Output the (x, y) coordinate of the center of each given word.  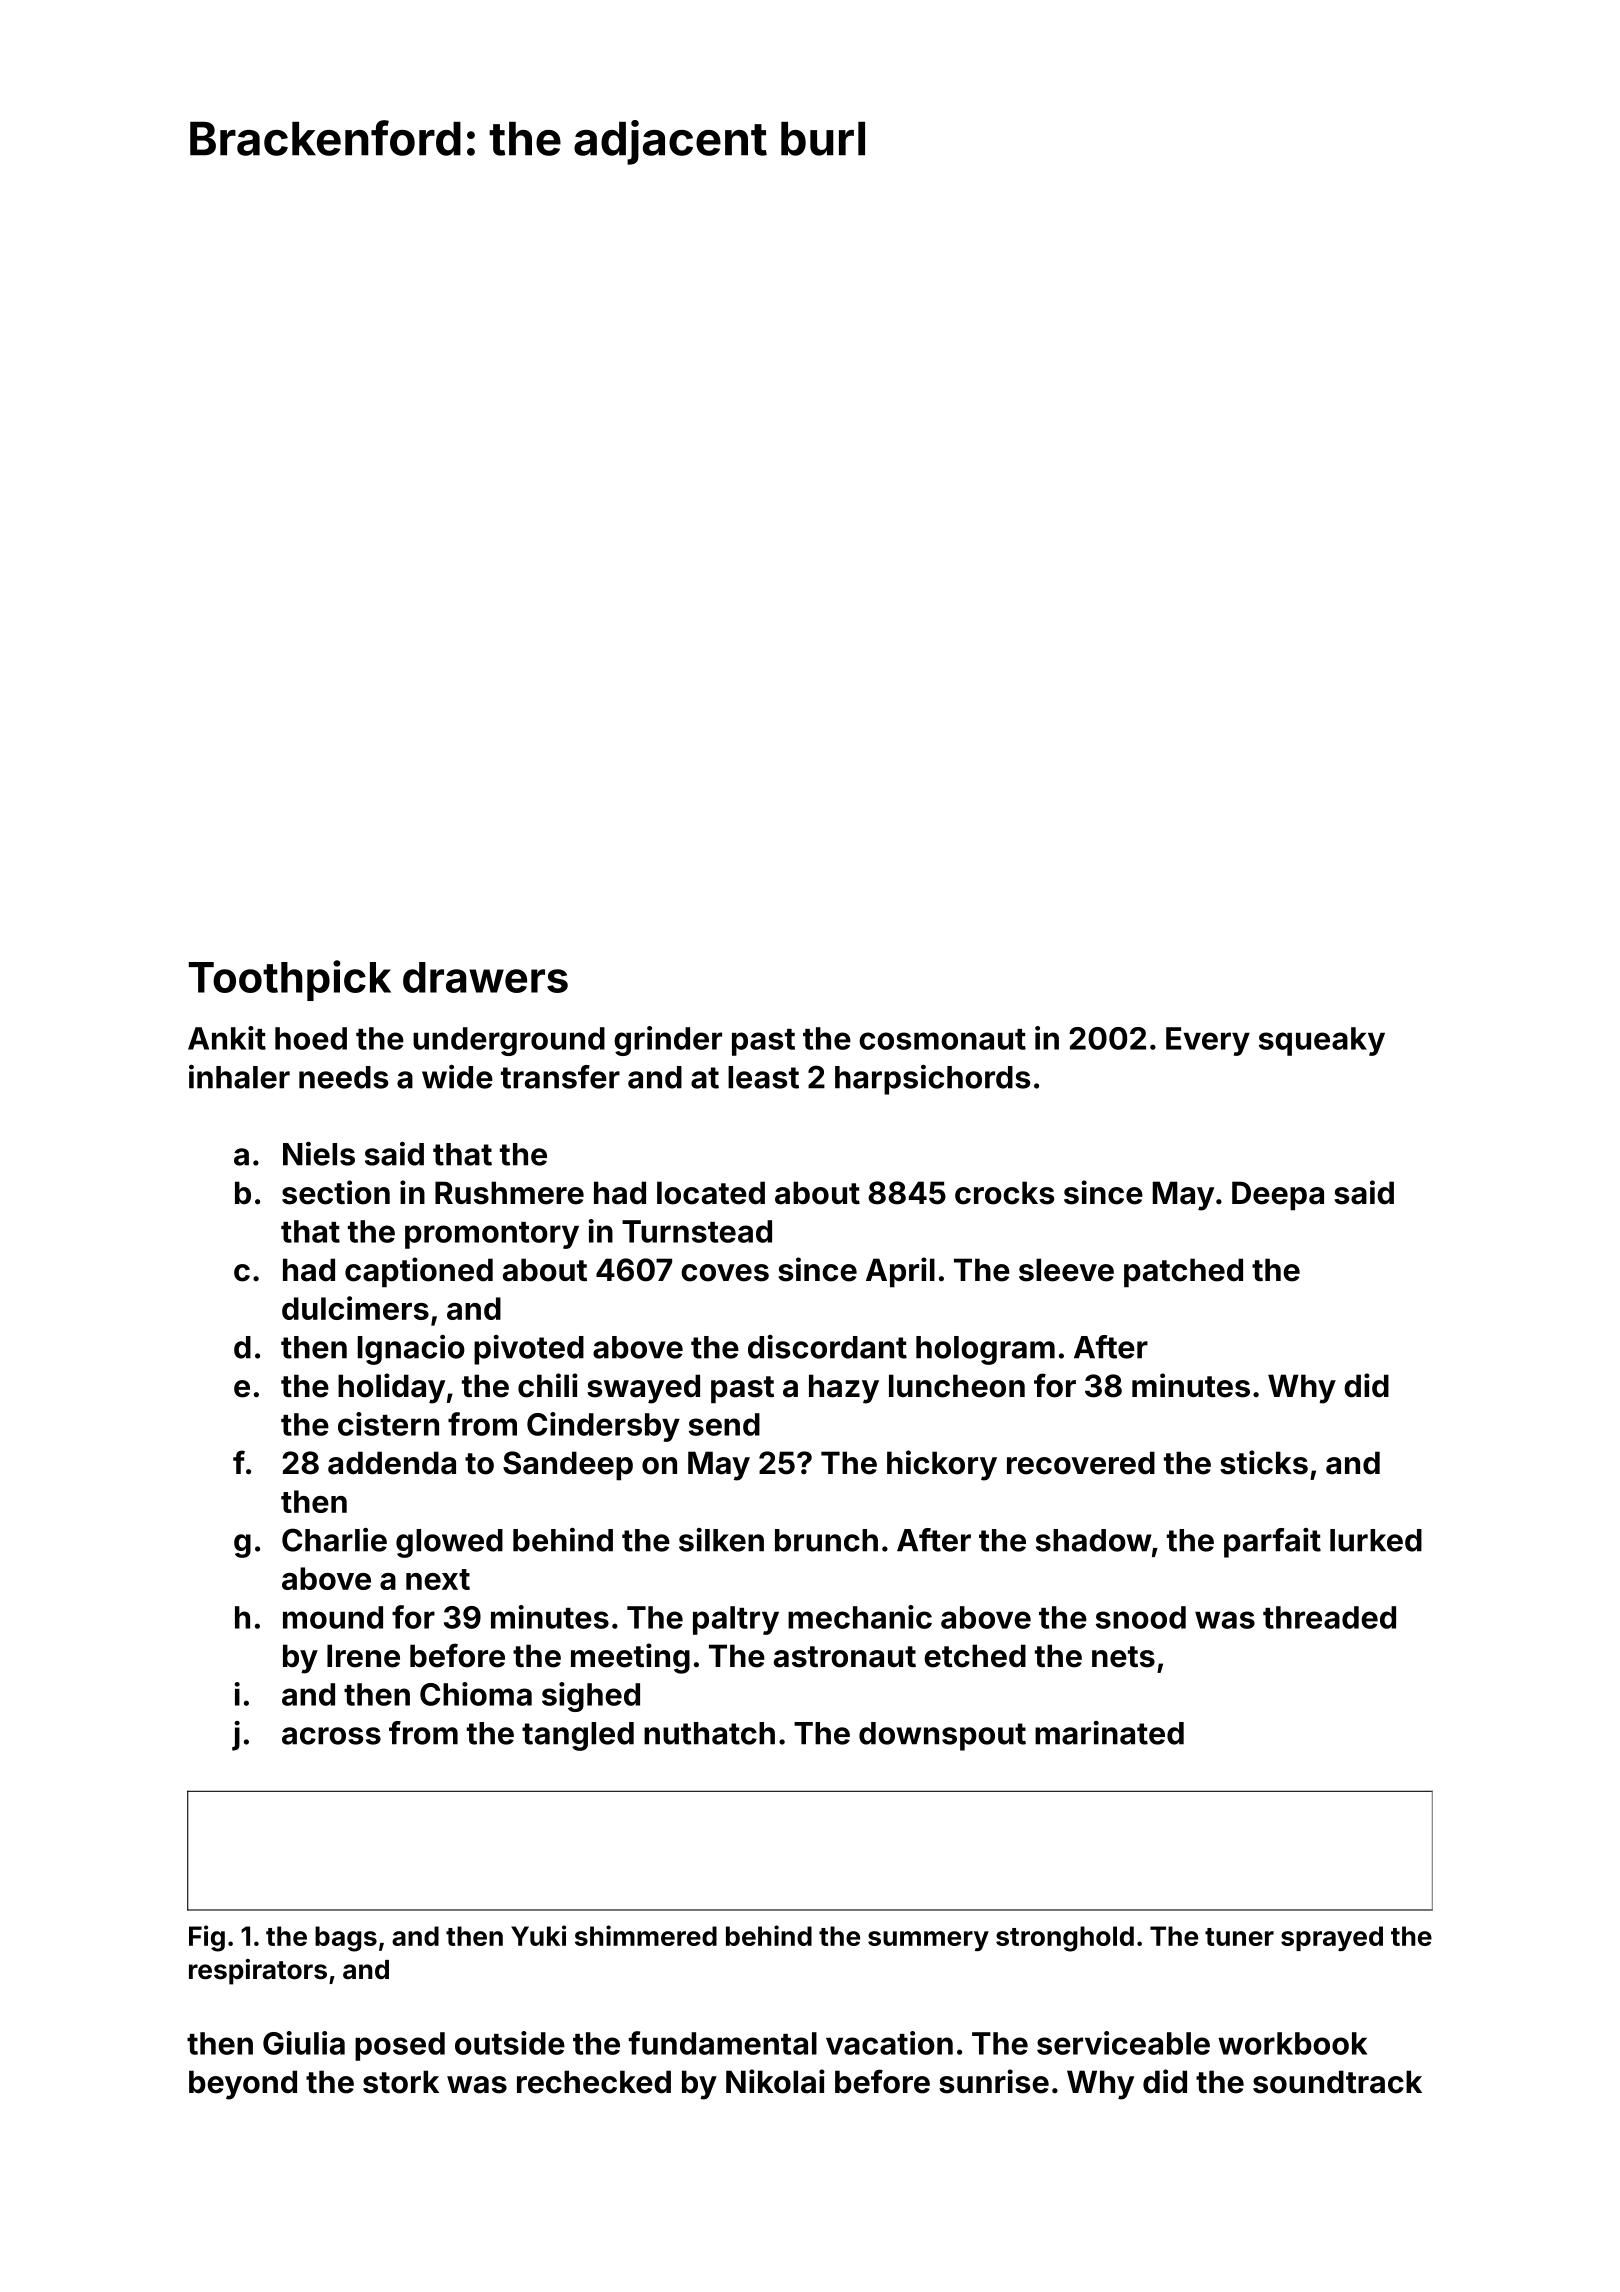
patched (1183, 1273)
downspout (942, 1736)
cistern (388, 1424)
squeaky (1322, 1041)
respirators (258, 1972)
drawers (485, 977)
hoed (311, 1038)
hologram (985, 1350)
